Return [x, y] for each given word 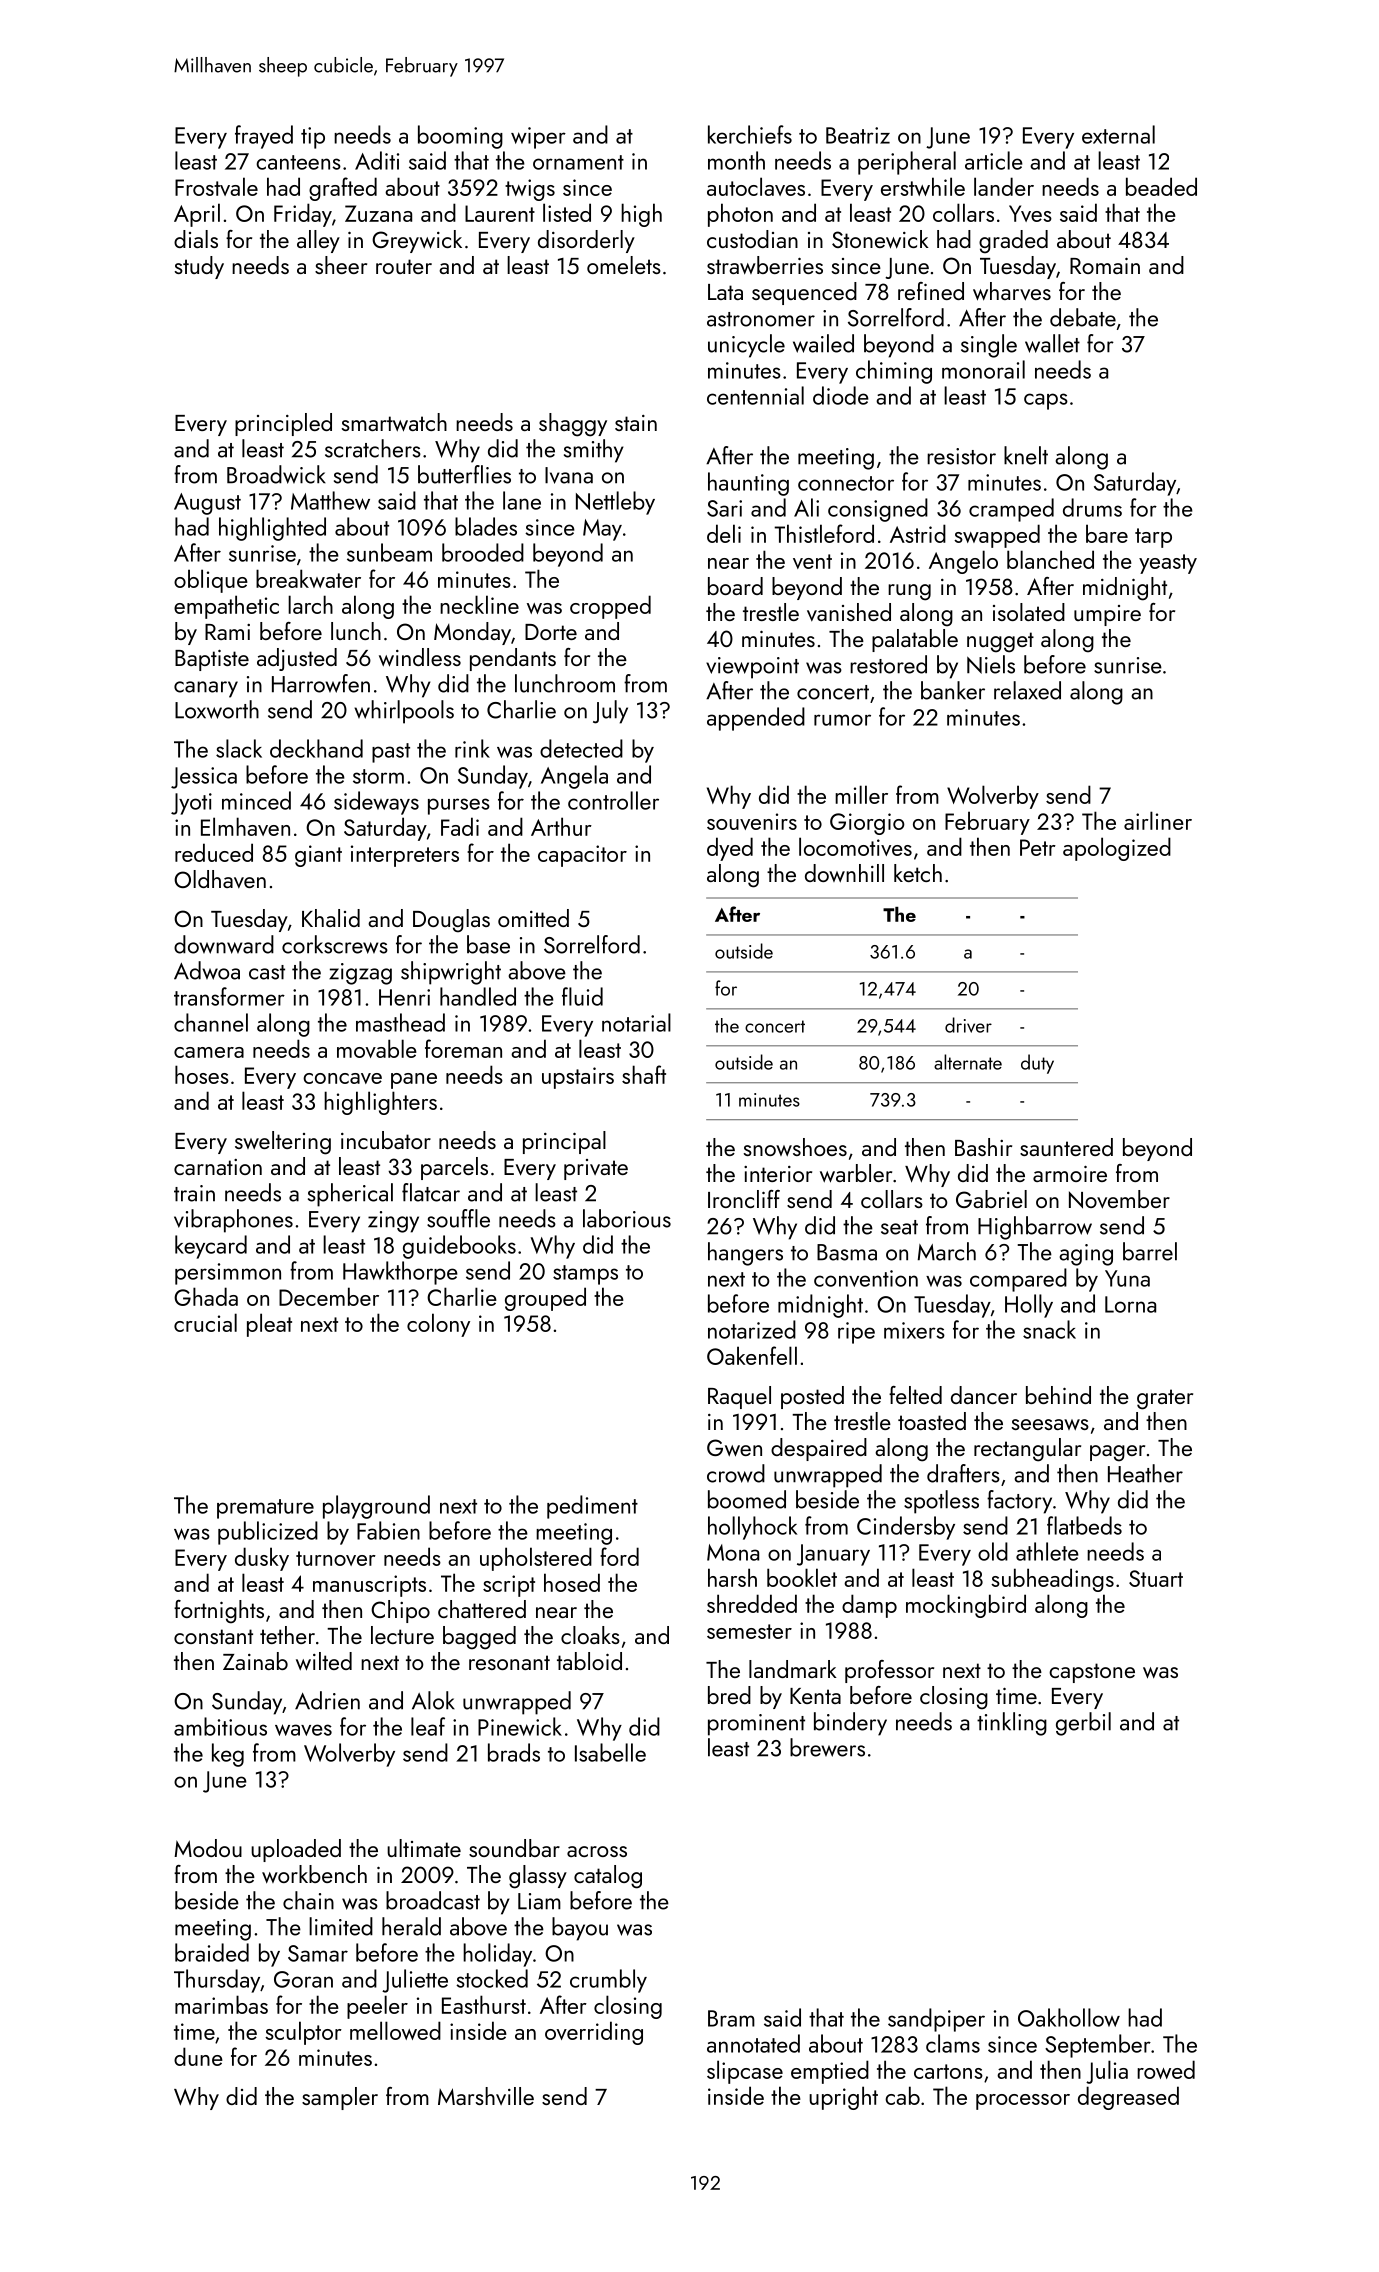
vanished [849, 612]
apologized [1117, 849]
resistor [961, 456]
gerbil [1083, 1724]
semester [749, 1631]
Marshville [486, 2096]
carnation [218, 1167]
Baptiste [212, 660]
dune [198, 2056]
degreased [1128, 2098]
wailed [823, 343]
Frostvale [216, 186]
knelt [1026, 455]
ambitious [220, 1726]
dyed [730, 849]
